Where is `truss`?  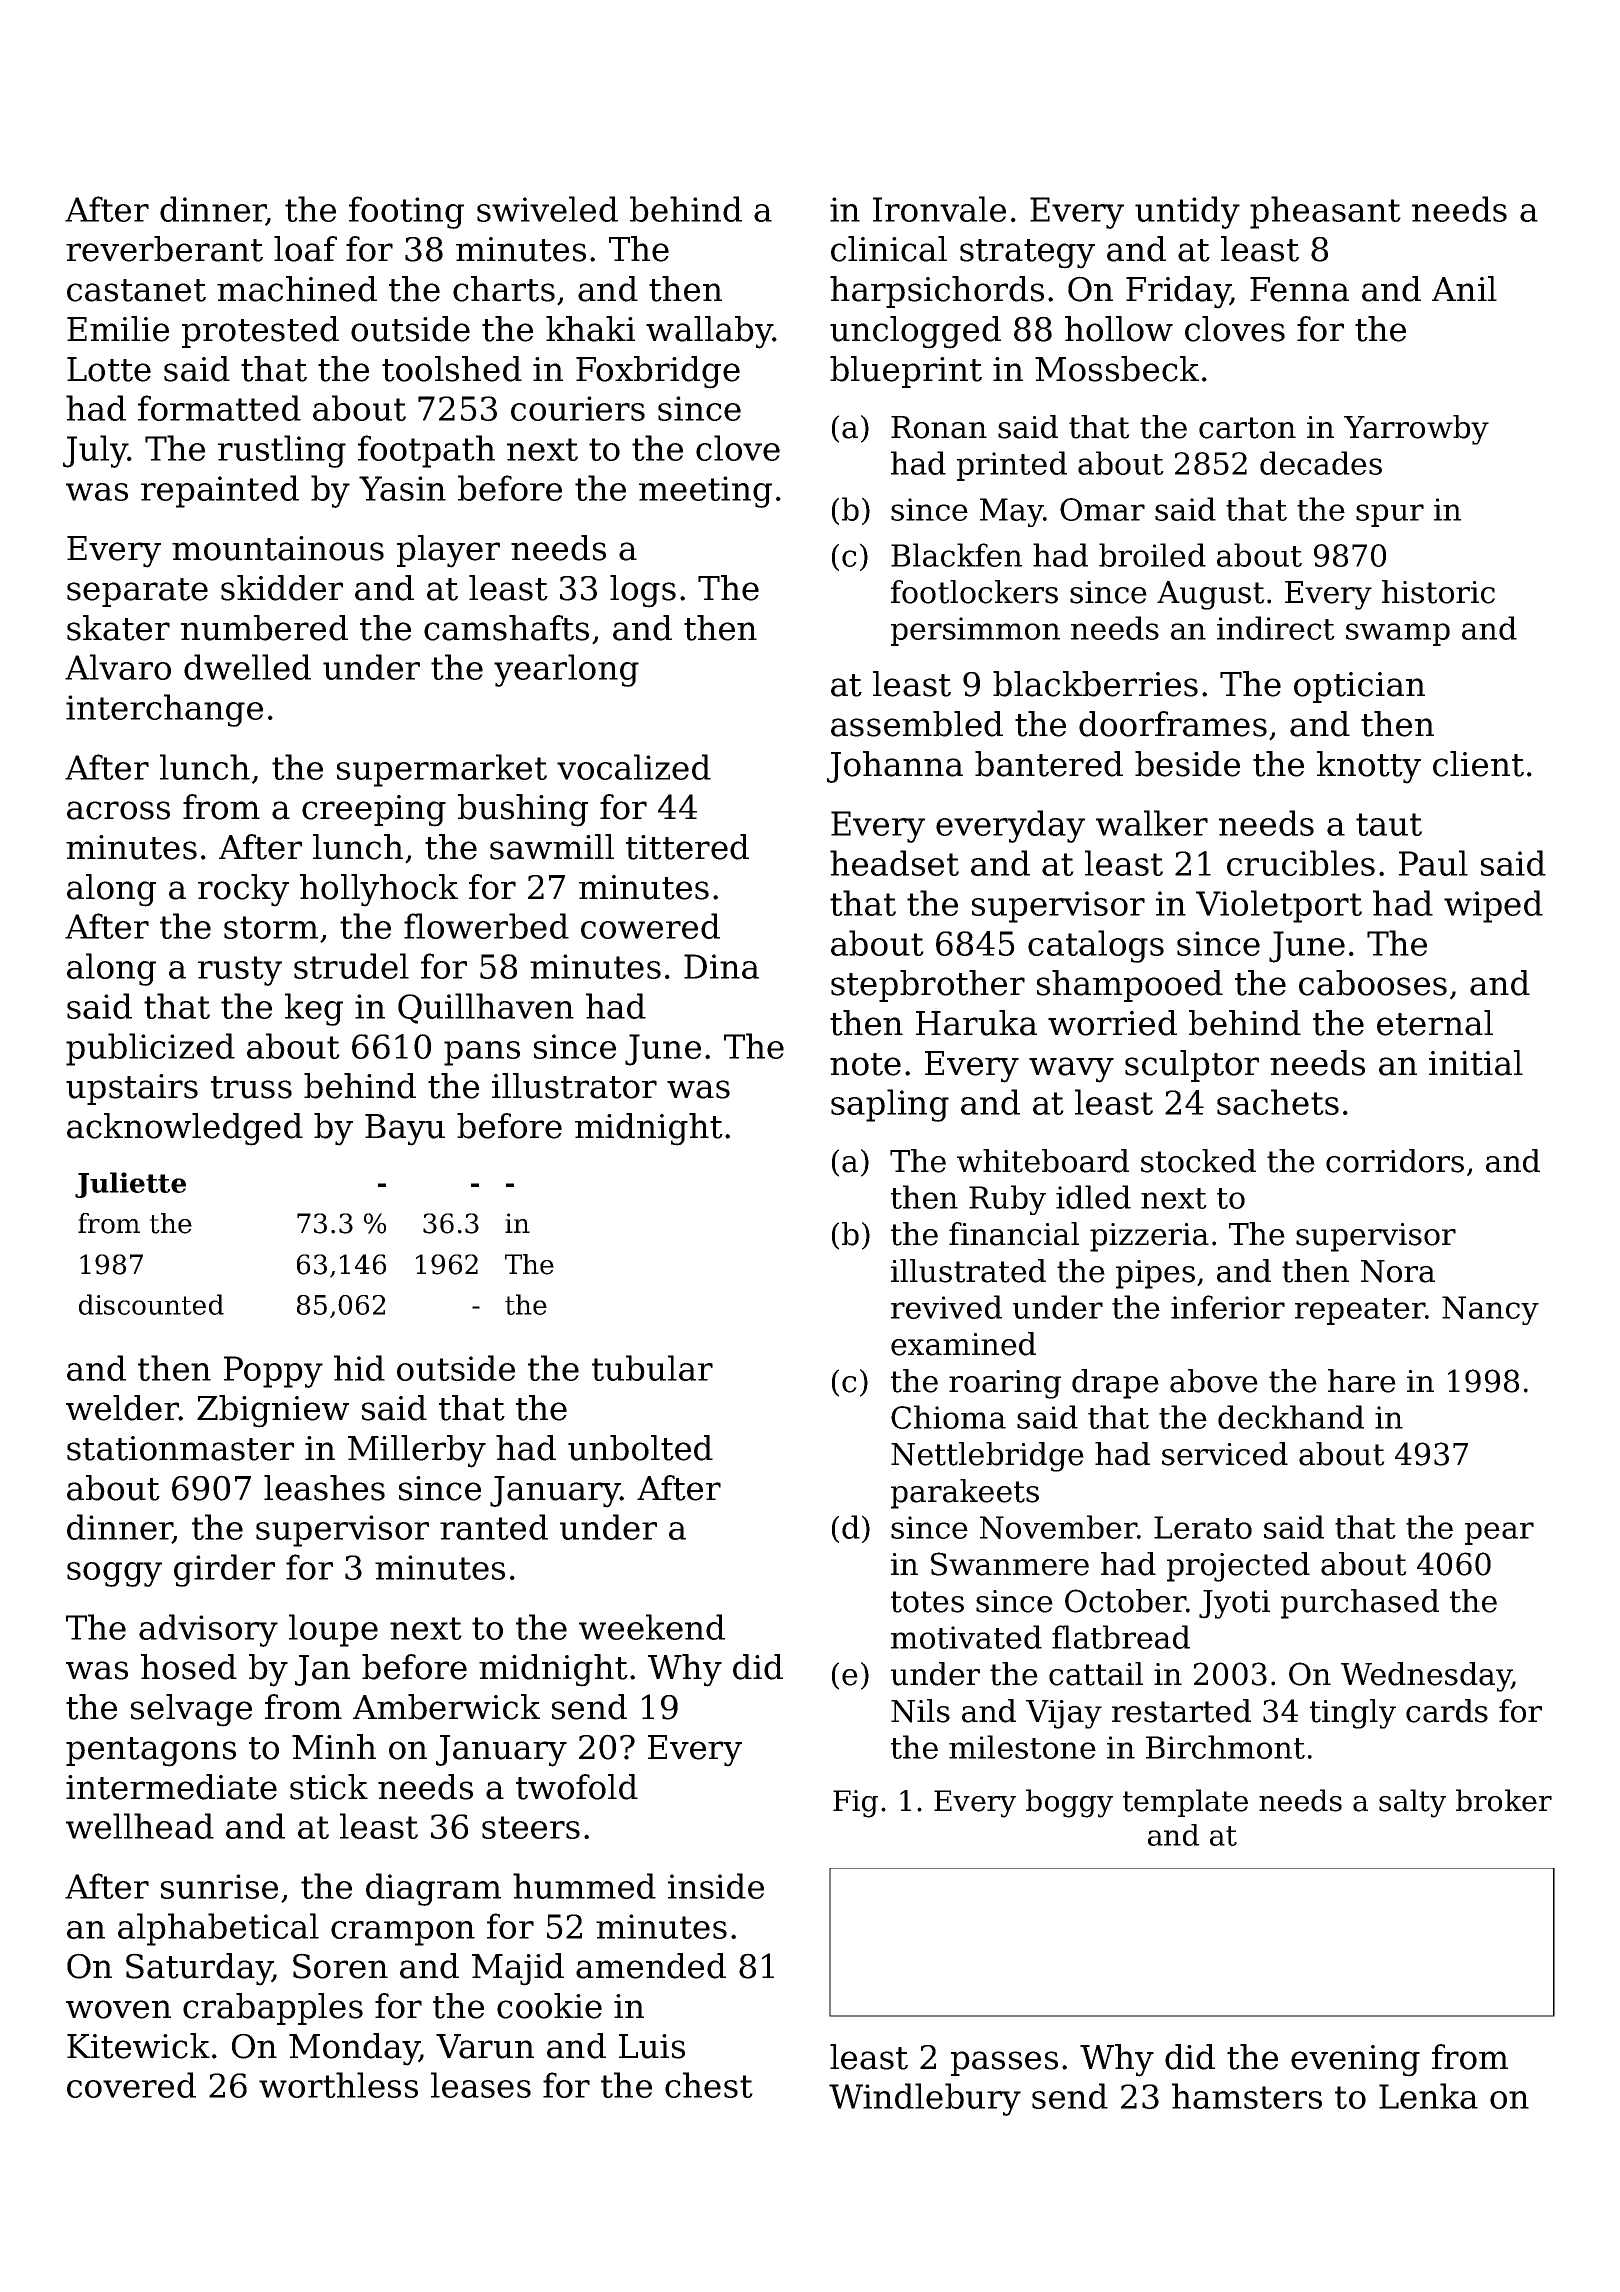
truss is located at coordinates (251, 1087).
